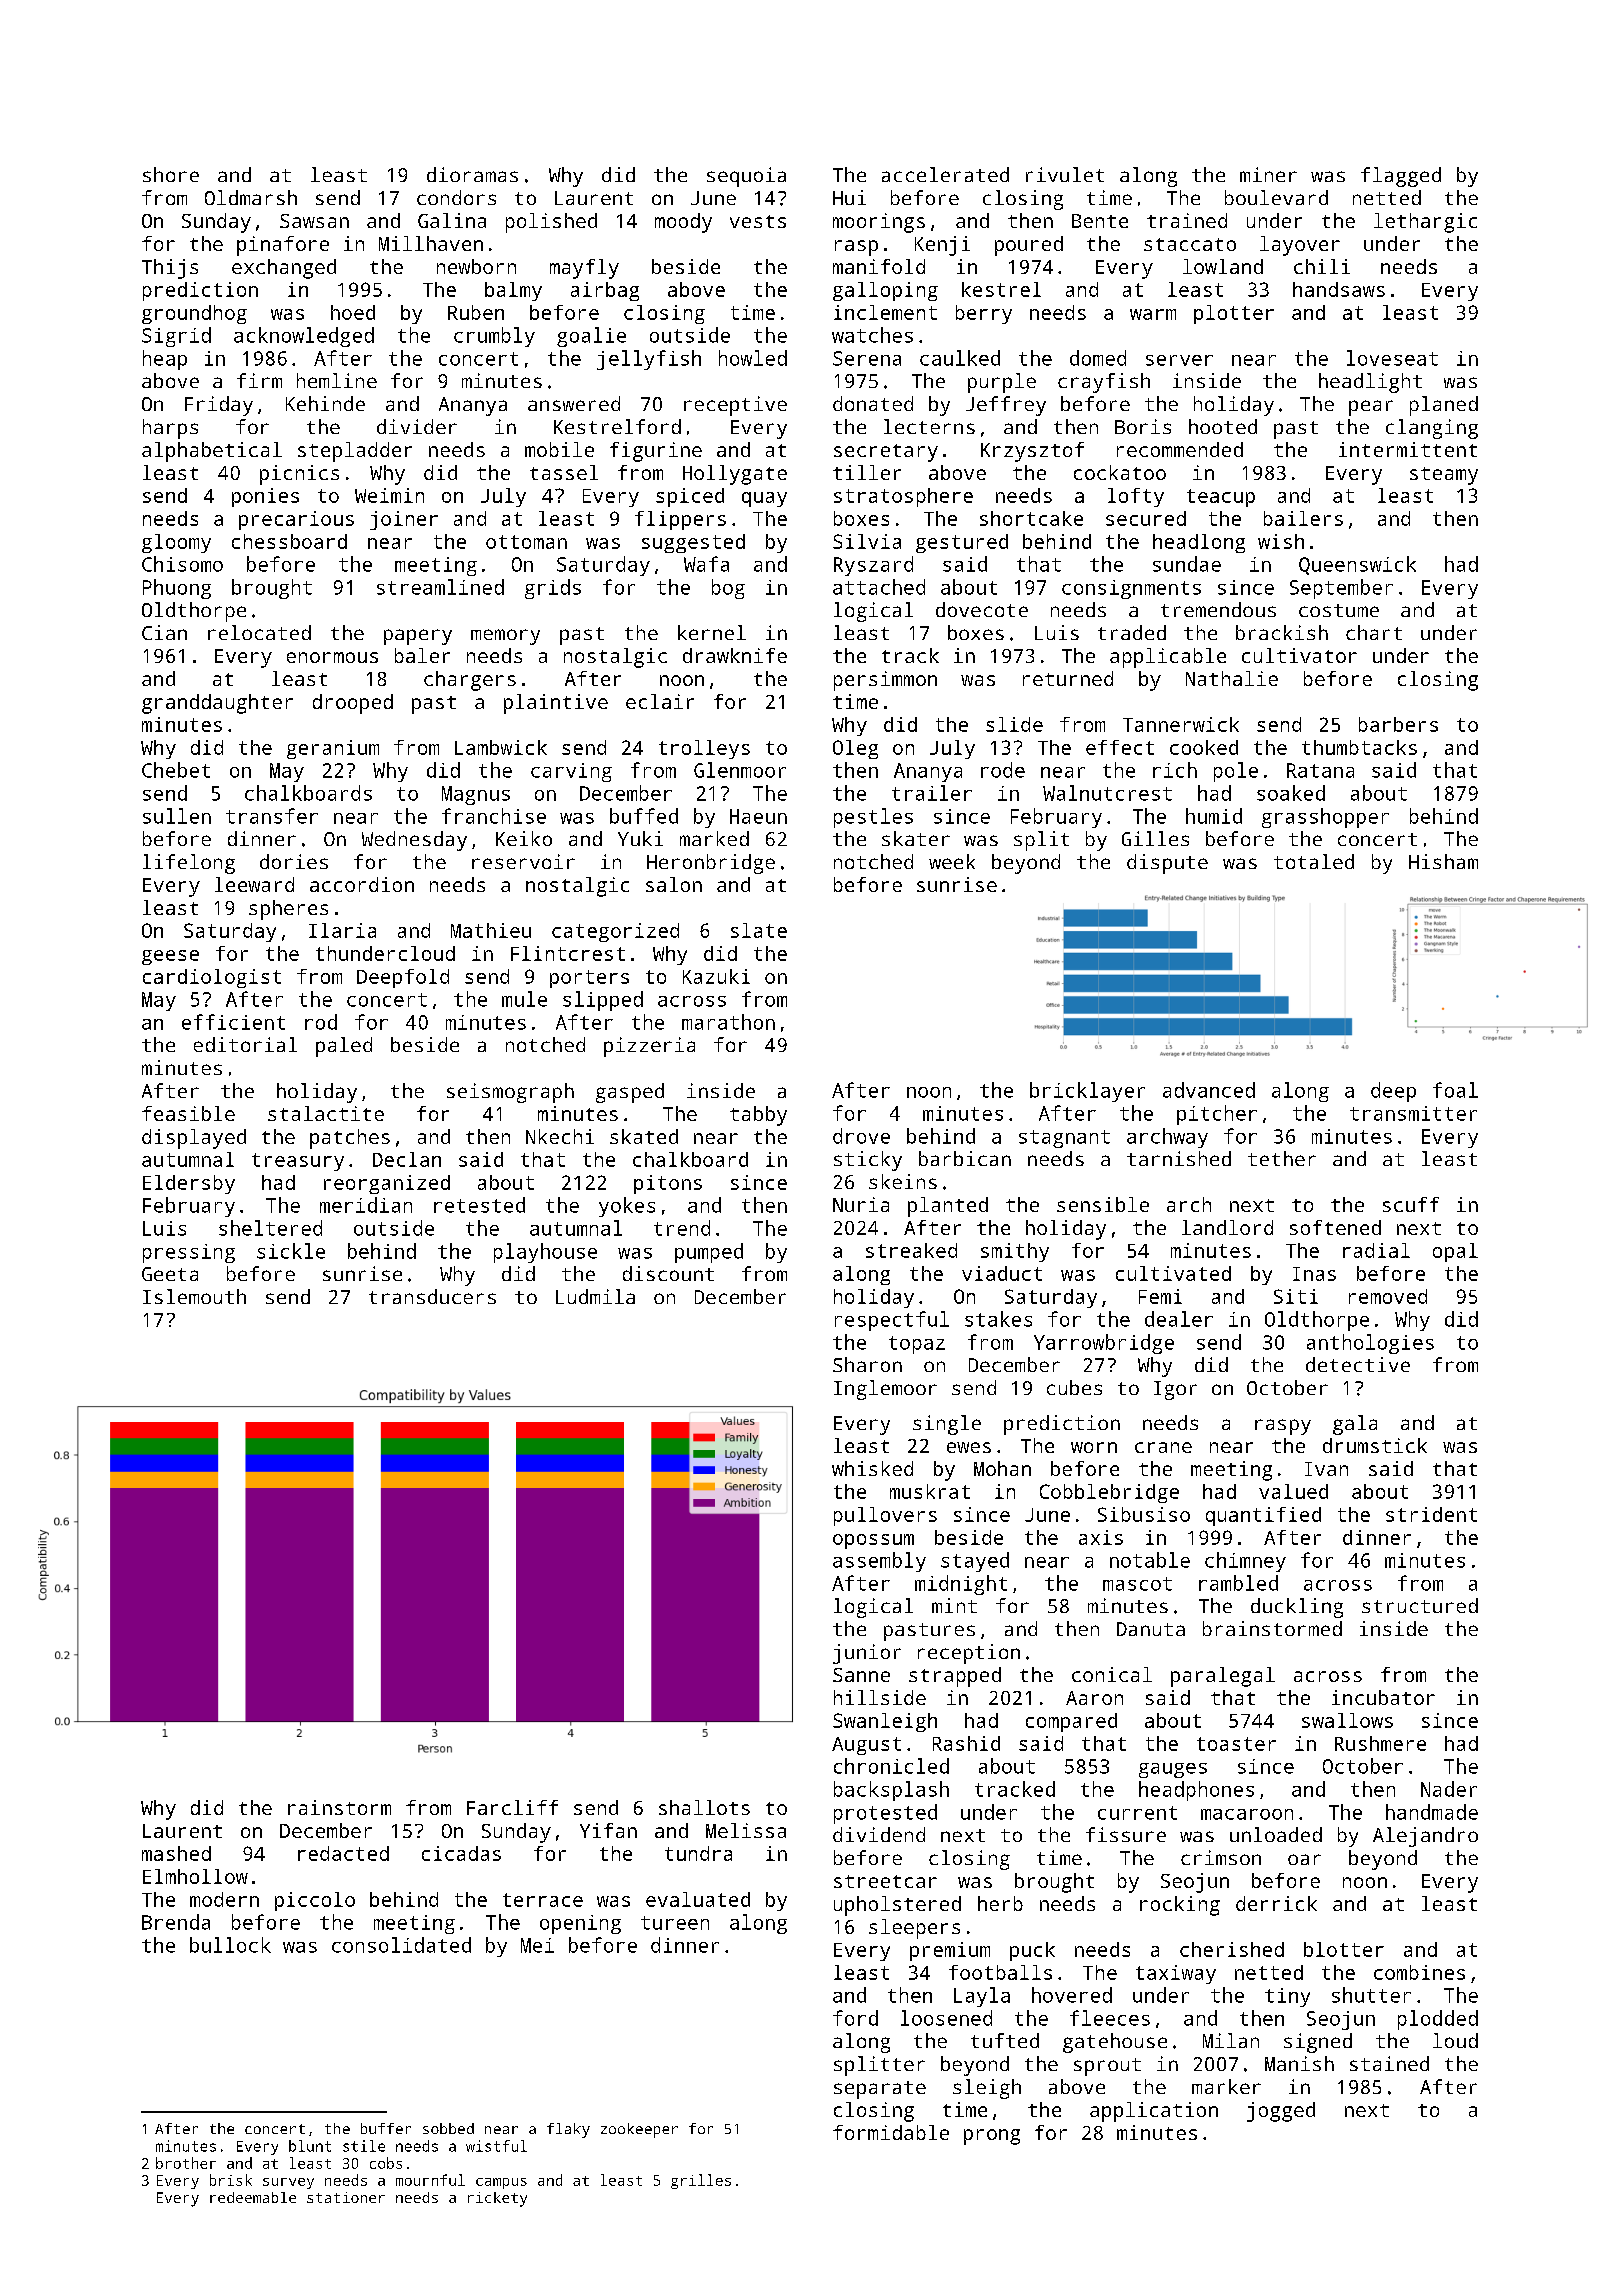 Image resolution: width=1620 pixels, height=2292 pixels. What do you see at coordinates (176, 1853) in the document?
I see `mashed` at bounding box center [176, 1853].
